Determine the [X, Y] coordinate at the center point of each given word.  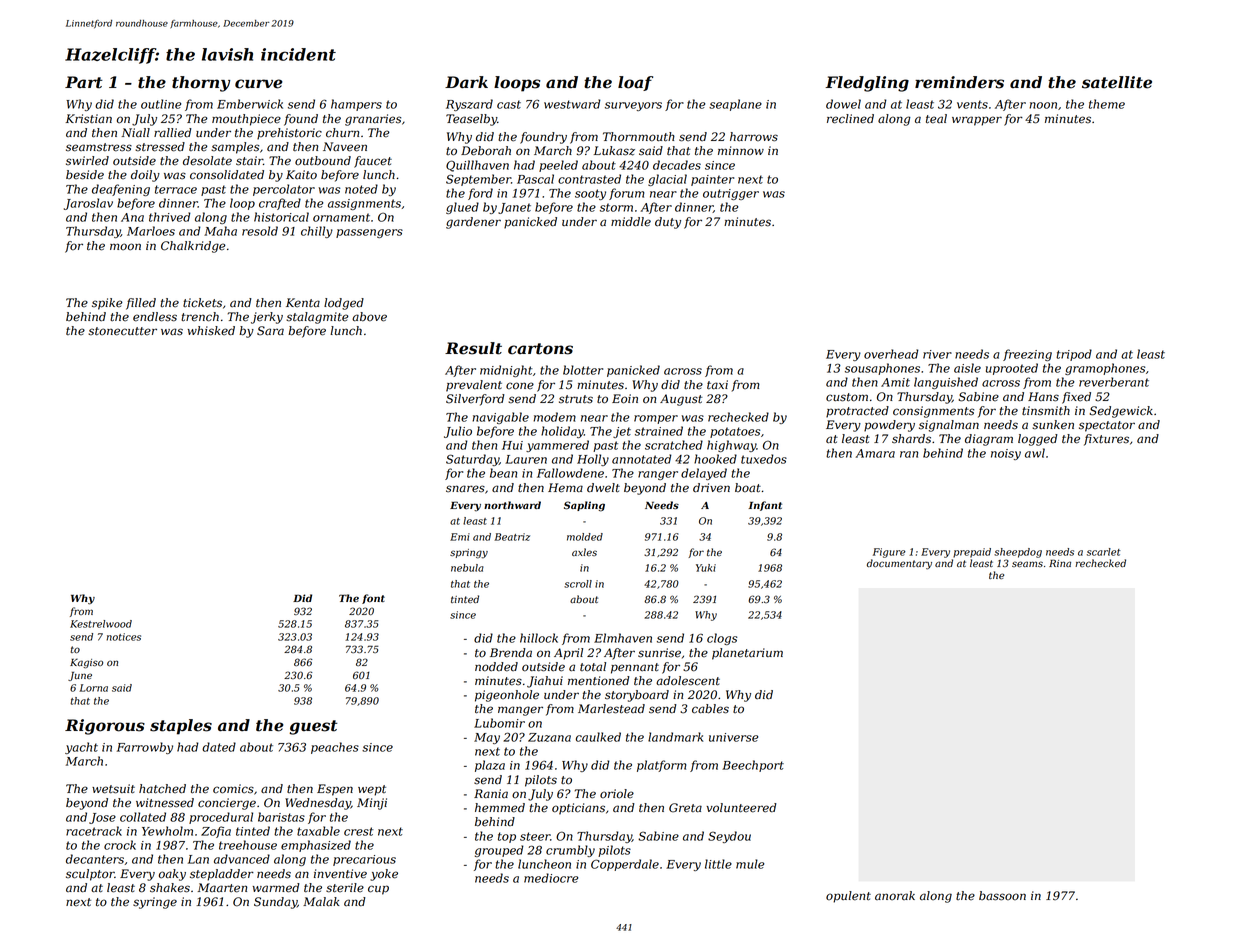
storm [616, 207]
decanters [95, 859]
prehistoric [289, 134]
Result [473, 348]
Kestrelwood [101, 624]
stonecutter [122, 331]
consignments [933, 412]
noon [1043, 105]
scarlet [1104, 552]
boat [748, 488]
